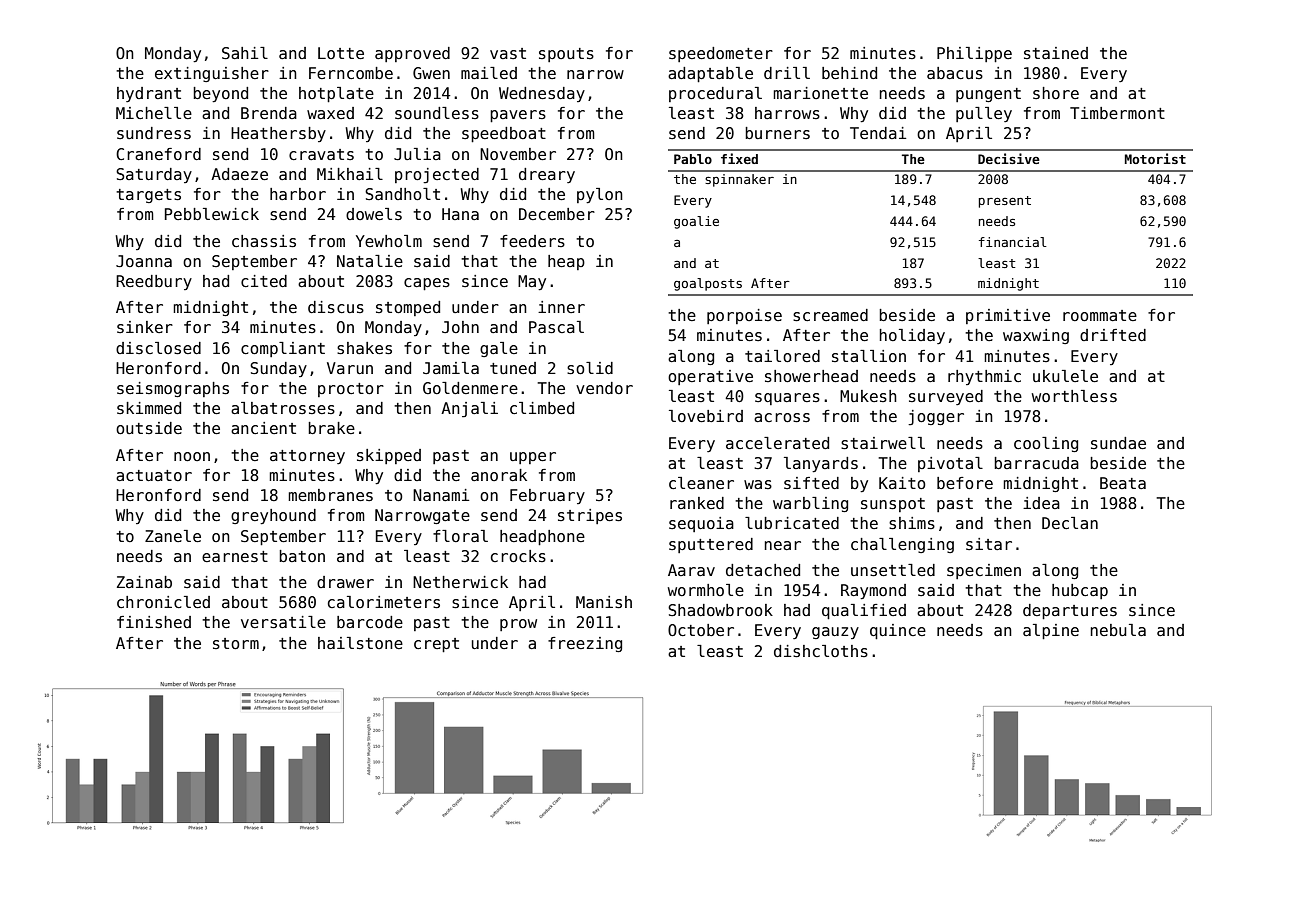  I want to click on Philippe, so click(974, 54).
